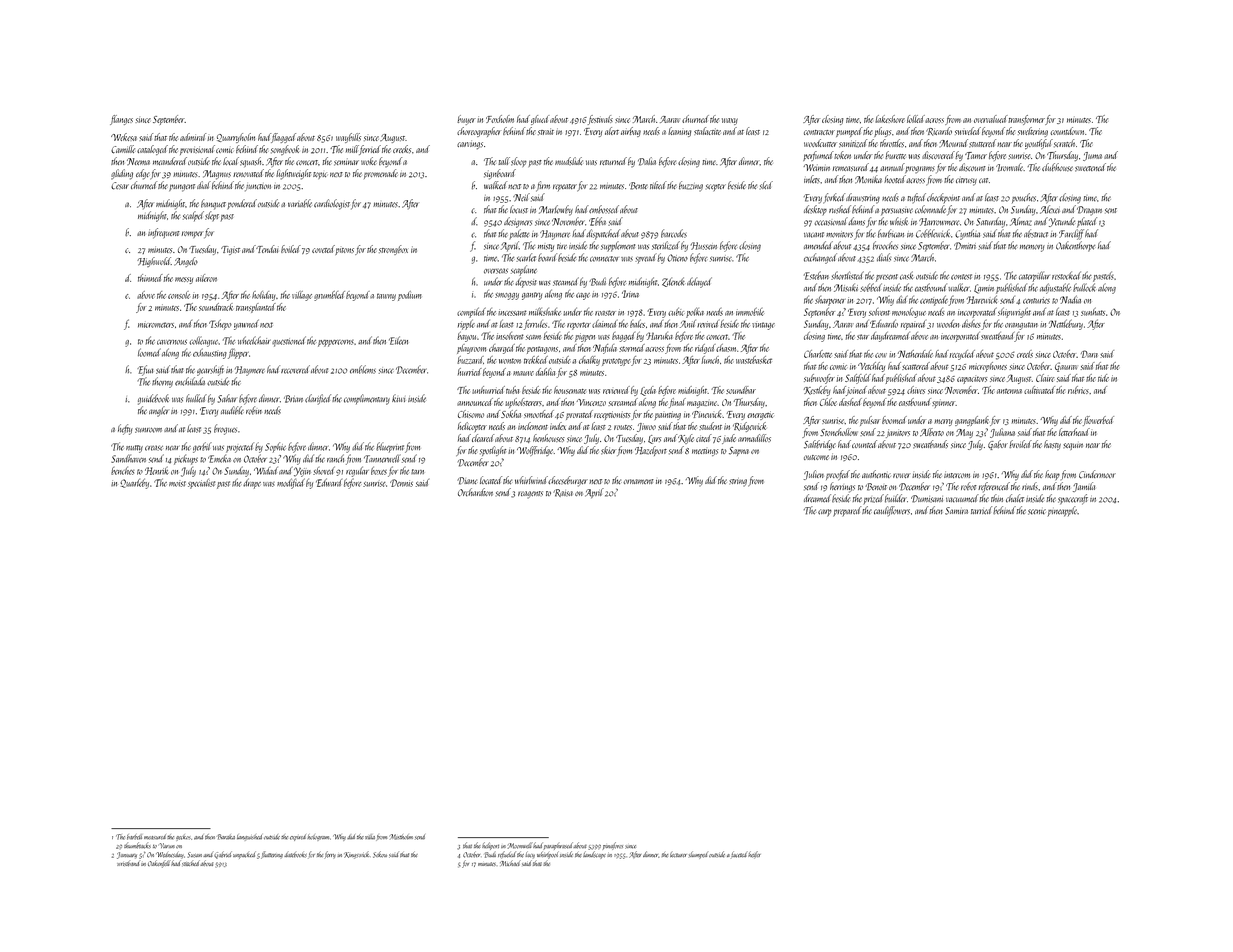  Describe the element at coordinates (613, 846) in the document. I see `pinafores` at that location.
